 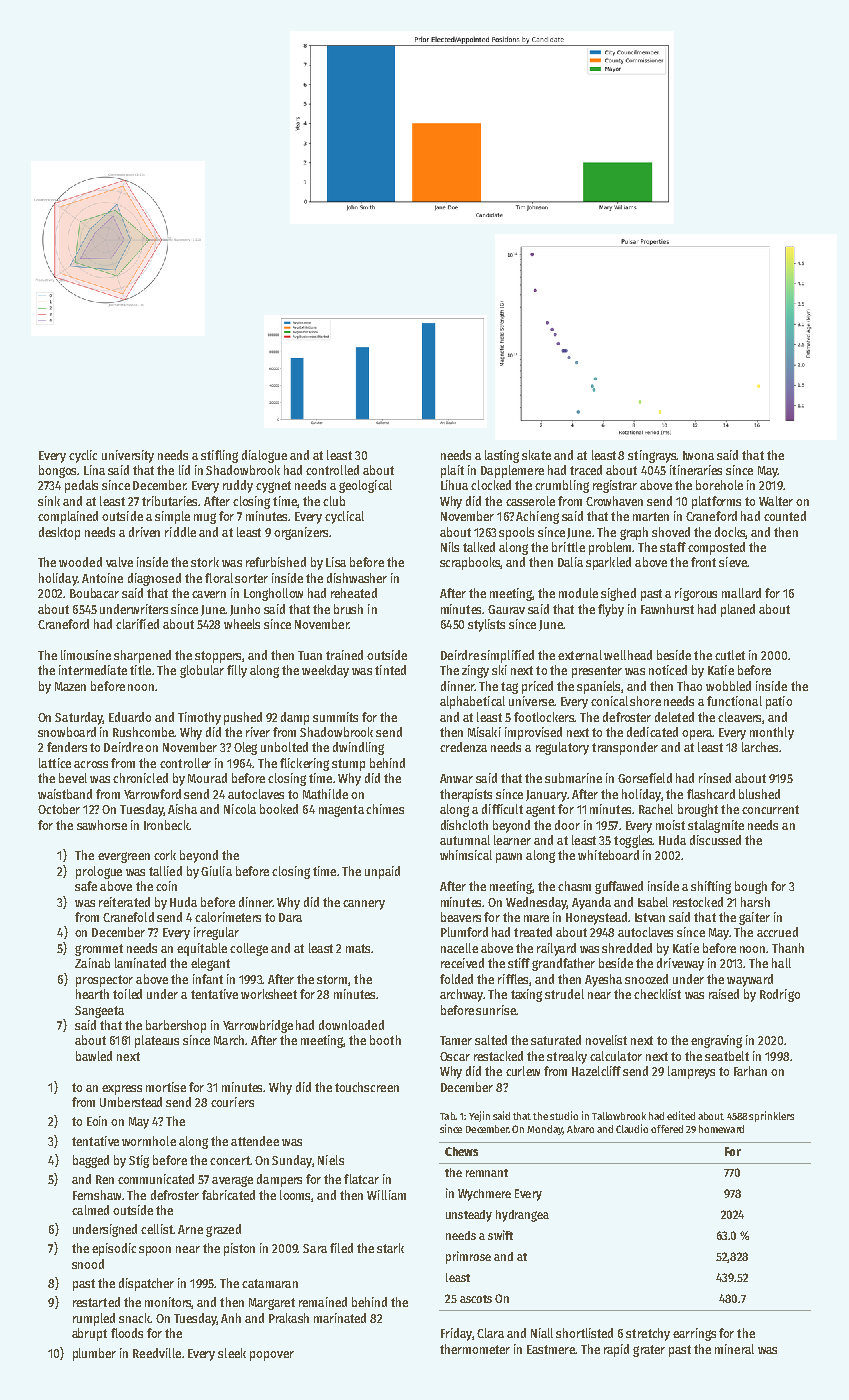 What do you see at coordinates (166, 886) in the screenshot?
I see `coin` at bounding box center [166, 886].
